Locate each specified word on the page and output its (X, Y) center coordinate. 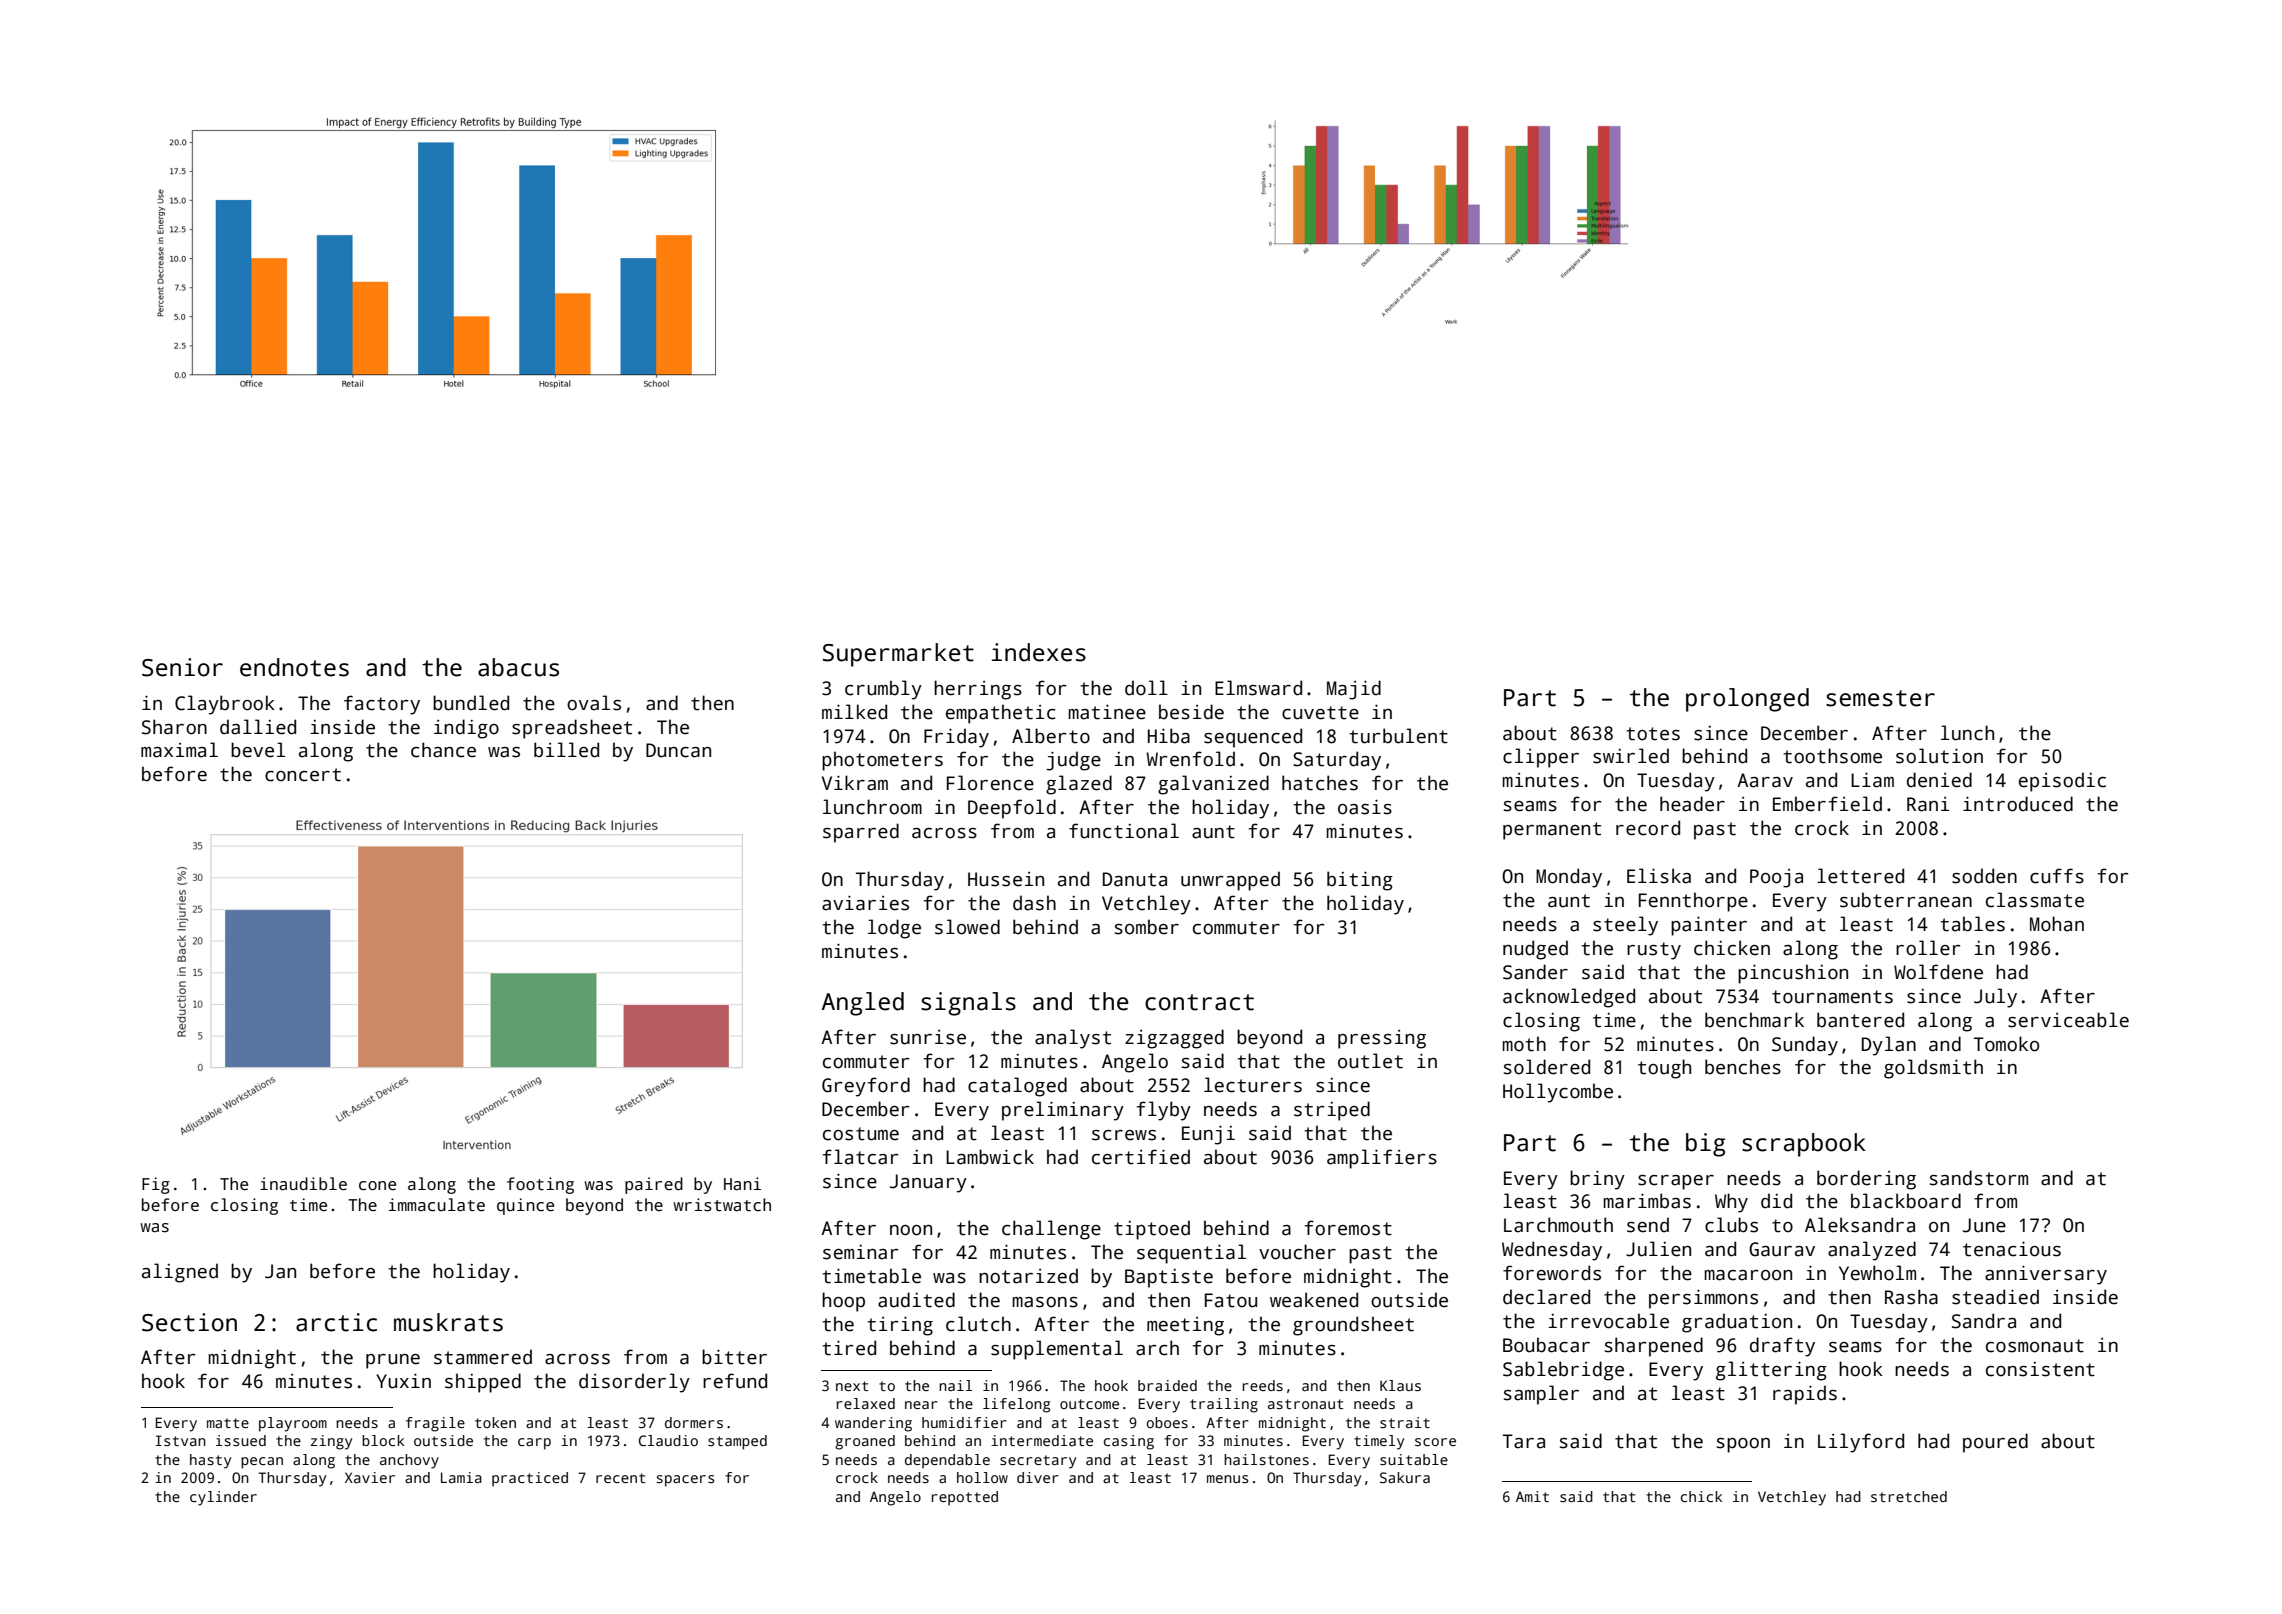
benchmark (1754, 1020)
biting (1360, 881)
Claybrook (225, 705)
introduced (2018, 804)
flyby (1164, 1111)
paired (654, 1185)
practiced (530, 1479)
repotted (965, 1498)
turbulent (1398, 736)
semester (1880, 698)
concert (303, 775)
